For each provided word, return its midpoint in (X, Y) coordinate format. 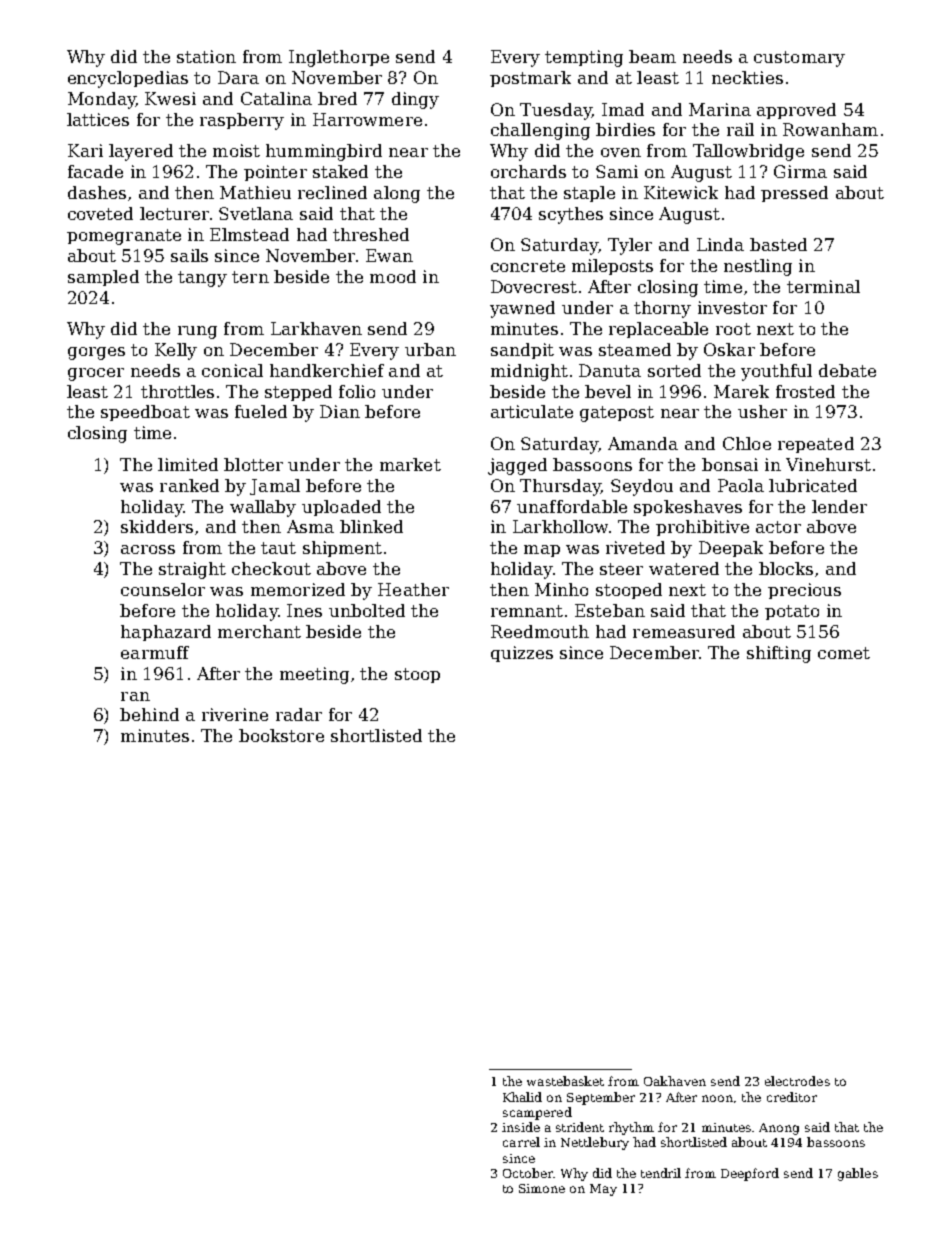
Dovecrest (534, 286)
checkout (271, 568)
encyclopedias (128, 79)
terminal (823, 286)
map (542, 551)
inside (521, 1127)
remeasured (684, 631)
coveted (100, 213)
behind (149, 714)
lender (839, 506)
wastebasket (565, 1081)
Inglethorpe (339, 58)
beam (652, 56)
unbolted (367, 610)
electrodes (797, 1081)
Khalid (522, 1097)
